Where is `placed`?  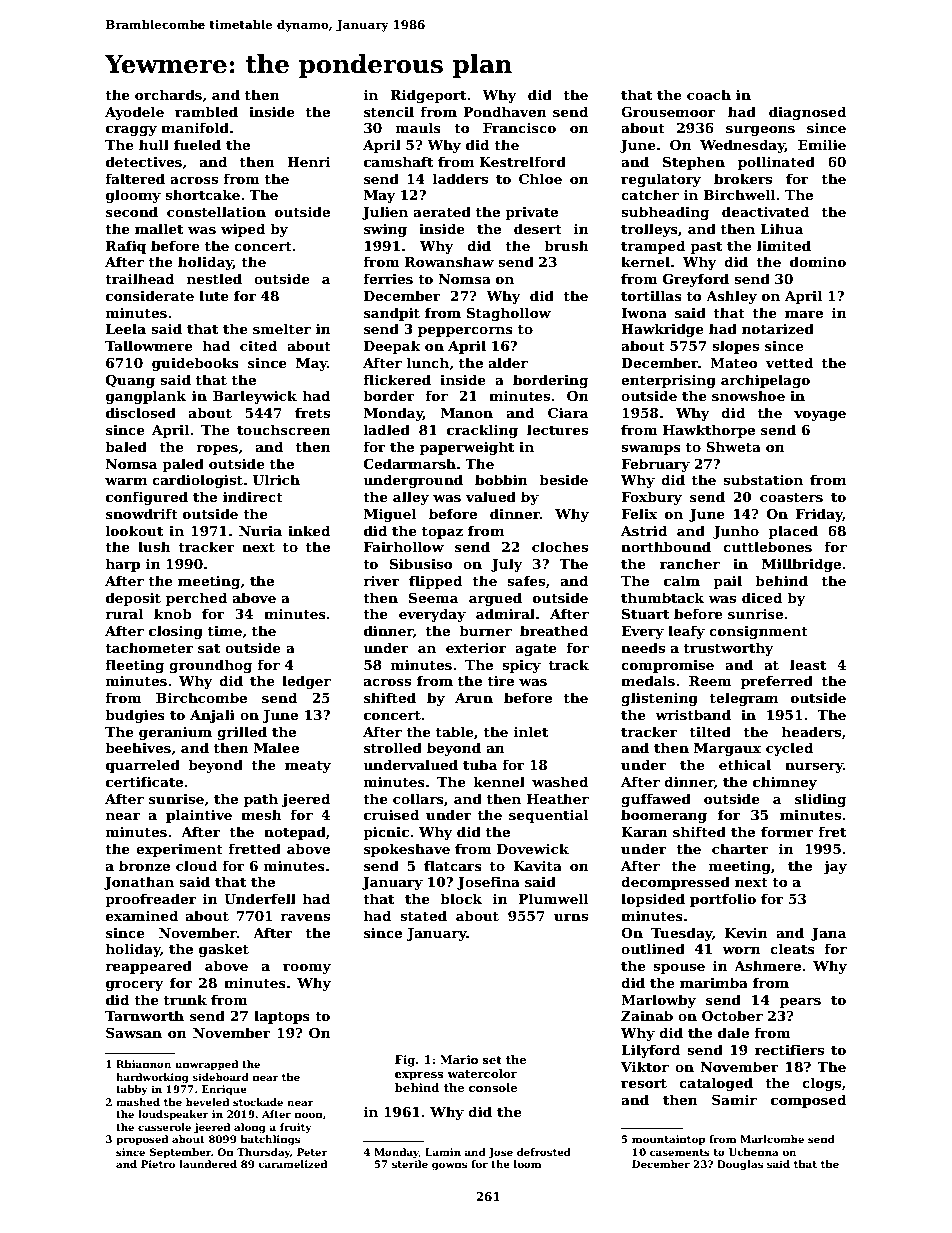
placed is located at coordinates (793, 532).
